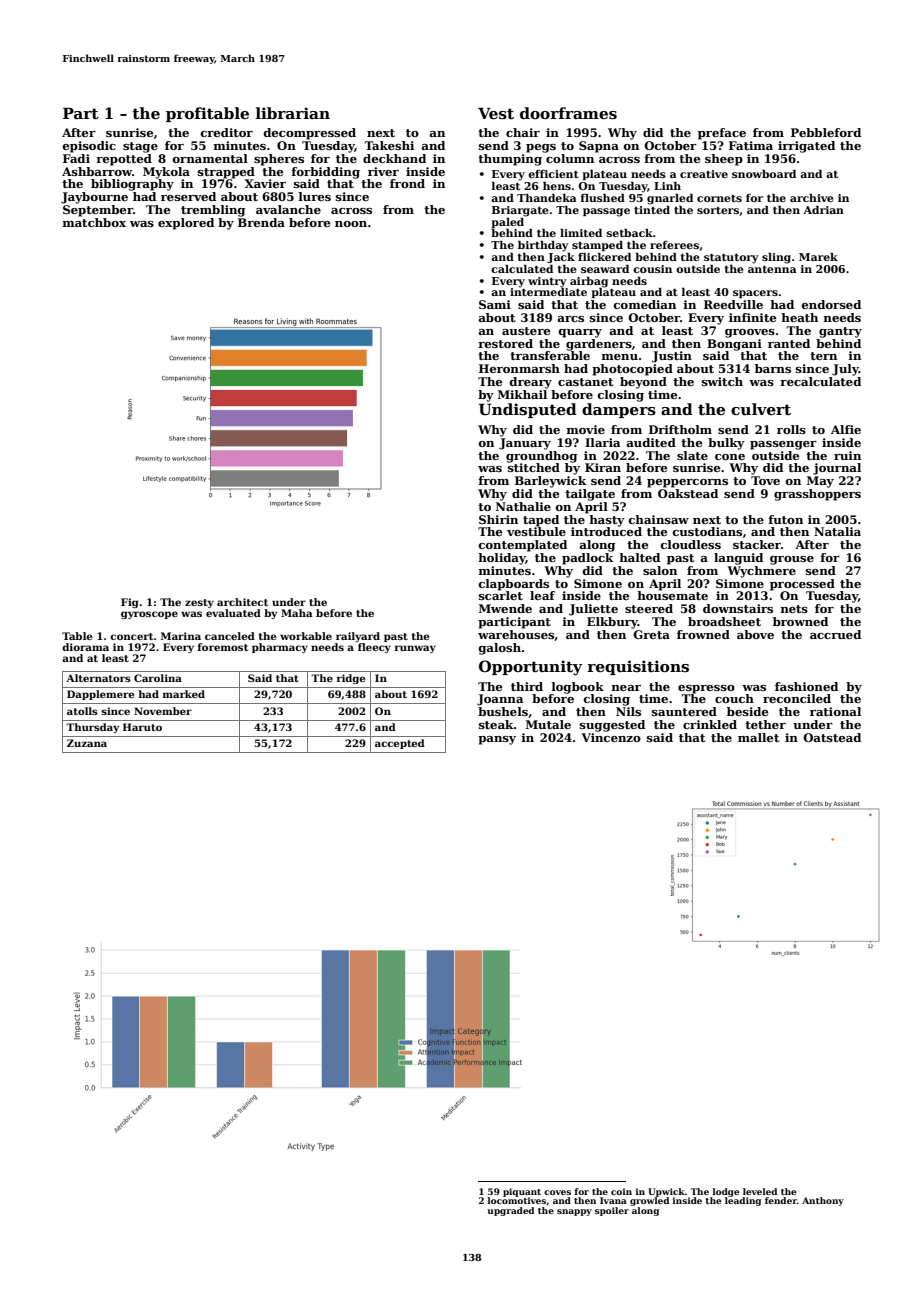 This screenshot has height=1308, width=924. Describe the element at coordinates (293, 113) in the screenshot. I see `librarian` at that location.
